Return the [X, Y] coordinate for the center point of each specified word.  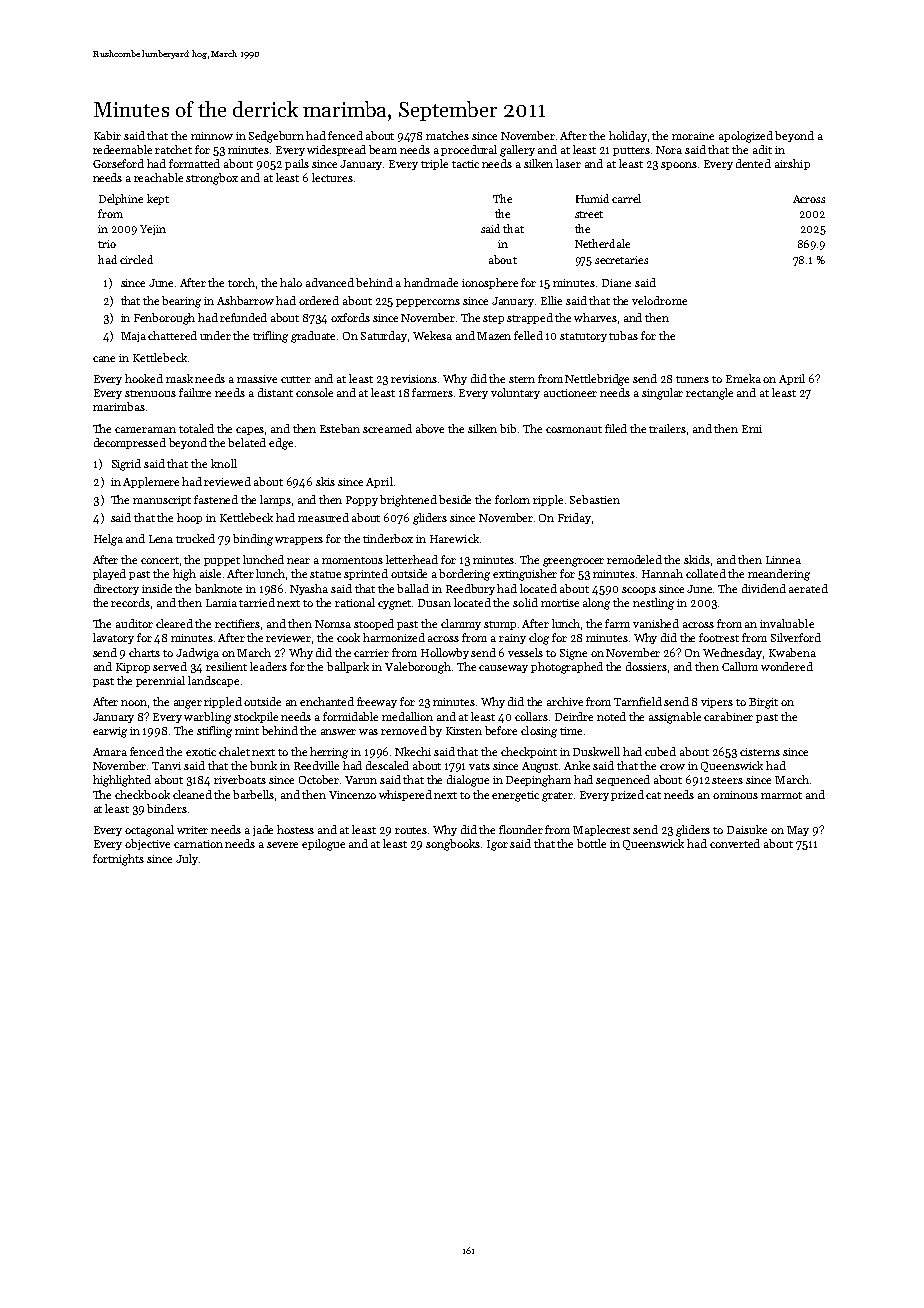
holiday [628, 136]
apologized [746, 137]
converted [735, 843]
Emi [752, 429]
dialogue [468, 781]
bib [508, 428]
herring [329, 753]
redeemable [122, 149]
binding [253, 540]
